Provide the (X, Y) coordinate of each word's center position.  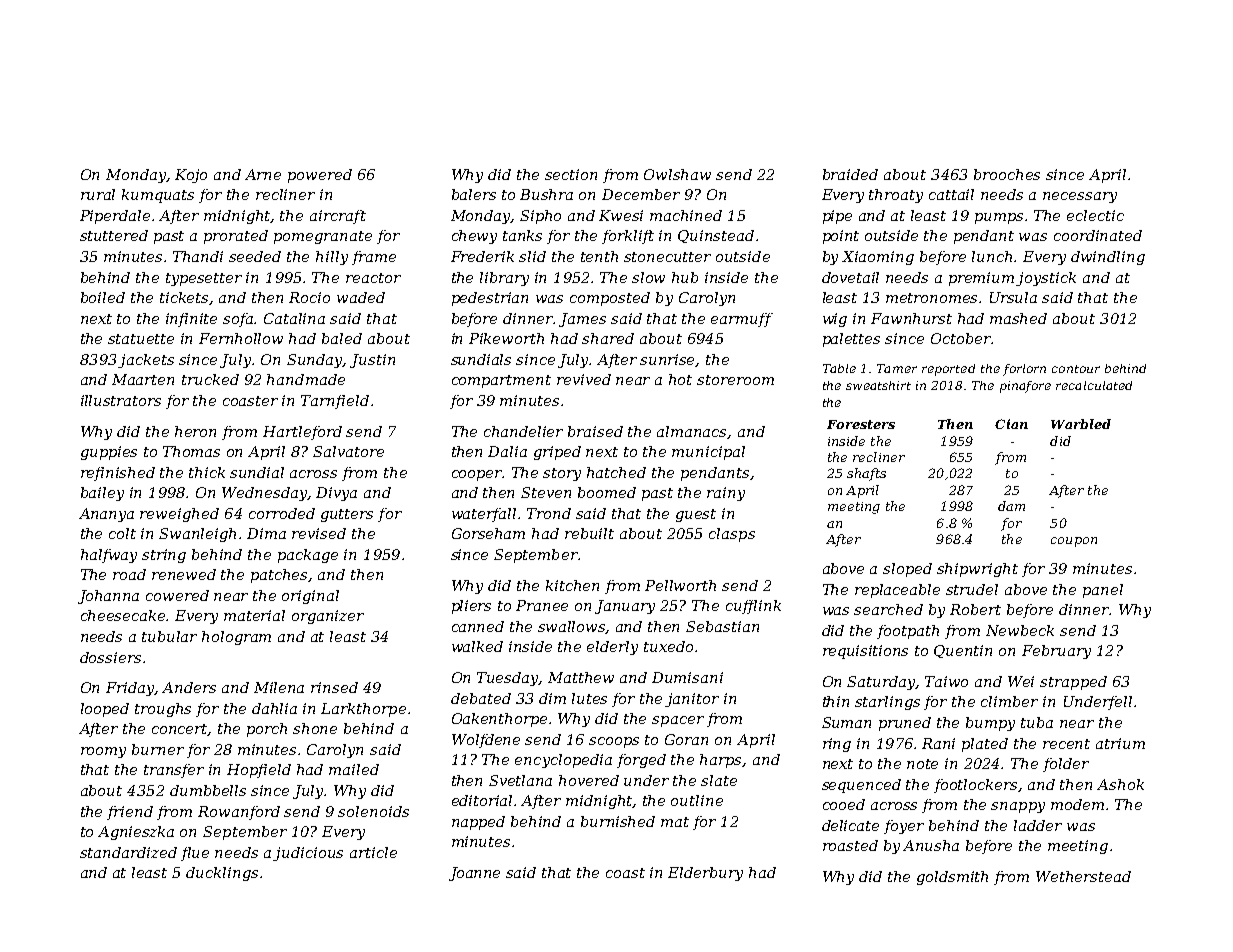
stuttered (114, 235)
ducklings (222, 874)
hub (685, 277)
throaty (896, 196)
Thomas (191, 451)
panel (1103, 591)
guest (696, 515)
